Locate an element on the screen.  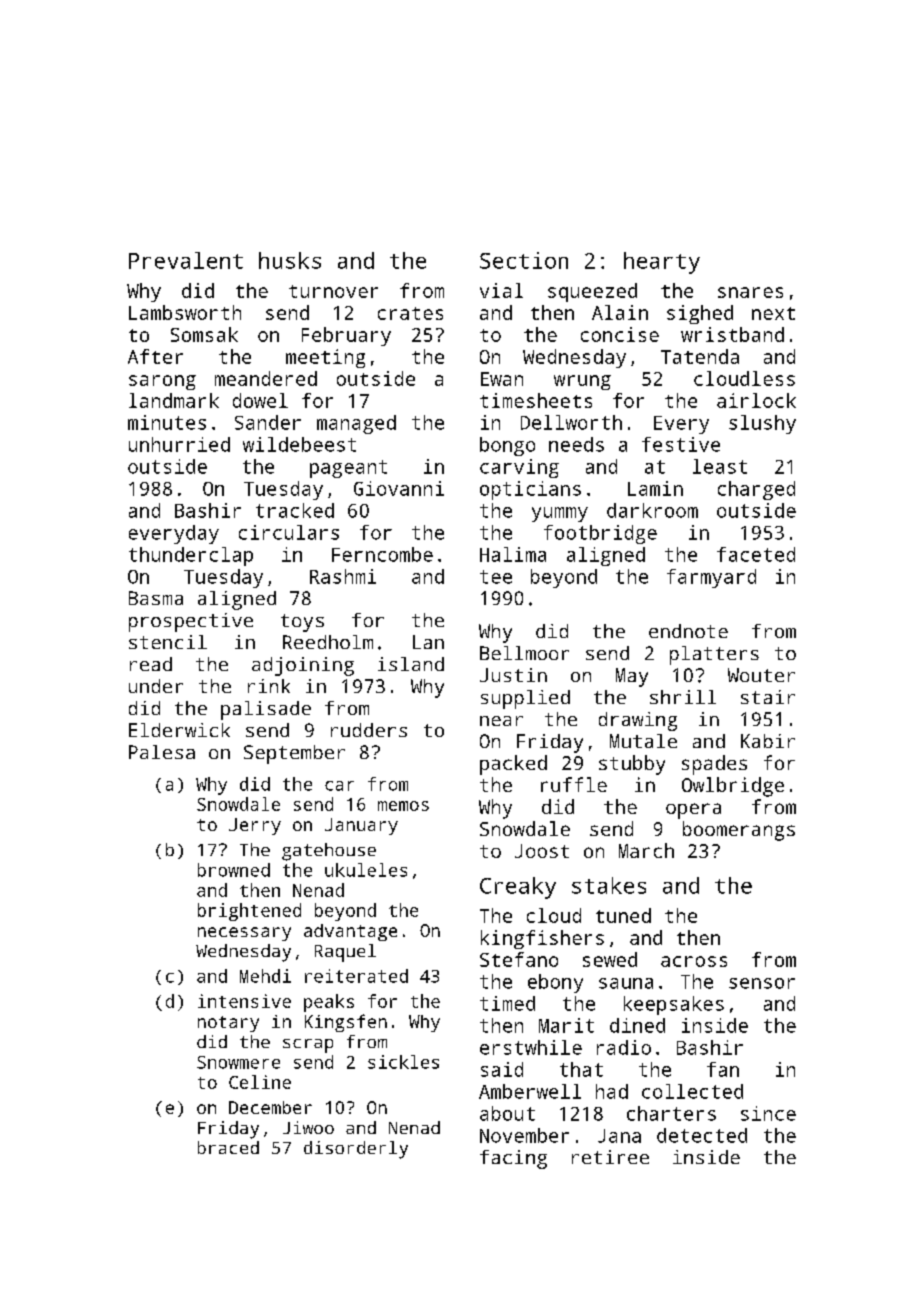
braced is located at coordinates (228, 1147).
